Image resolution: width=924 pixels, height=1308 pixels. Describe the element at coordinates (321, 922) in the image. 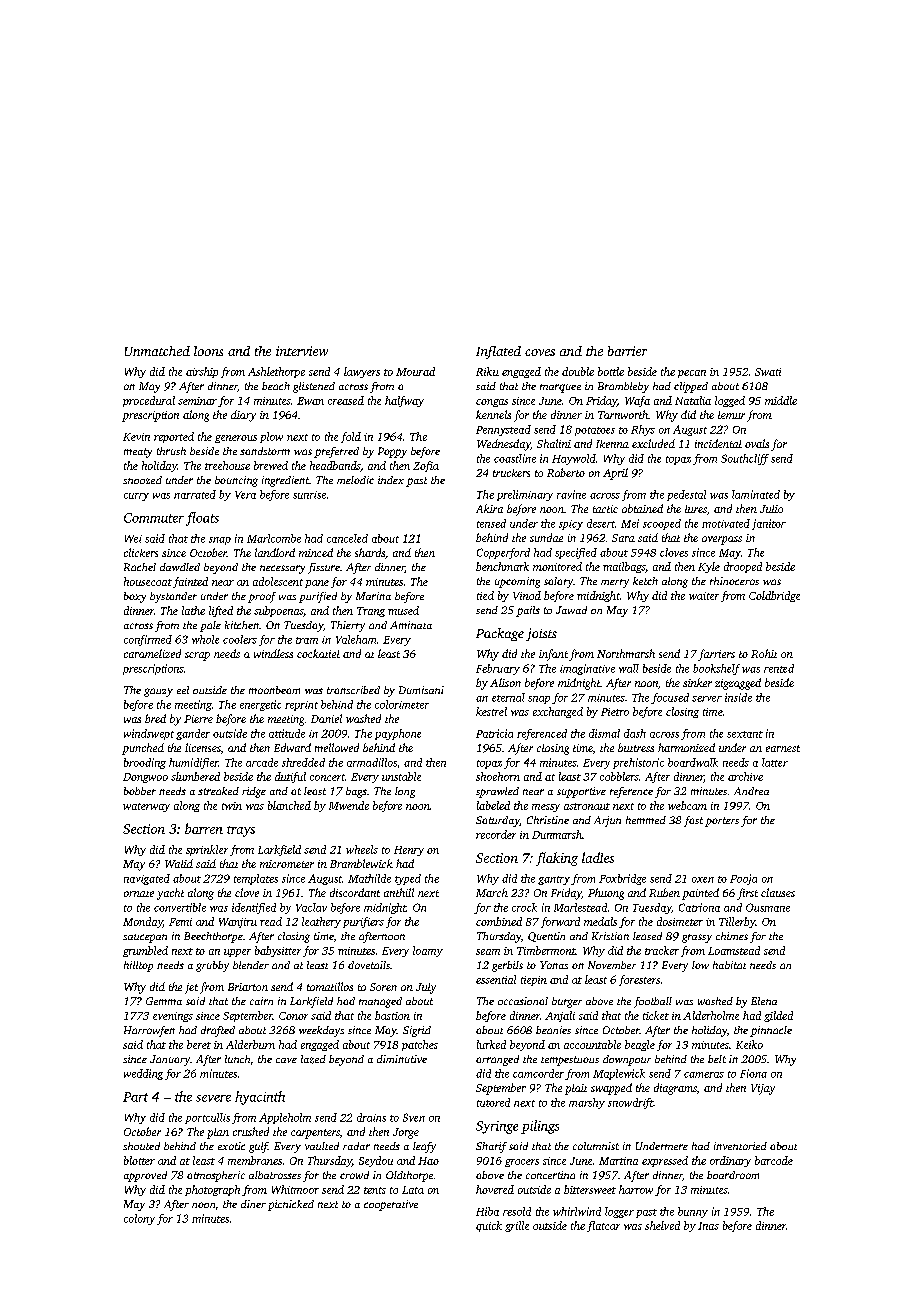

I see `leathery` at that location.
